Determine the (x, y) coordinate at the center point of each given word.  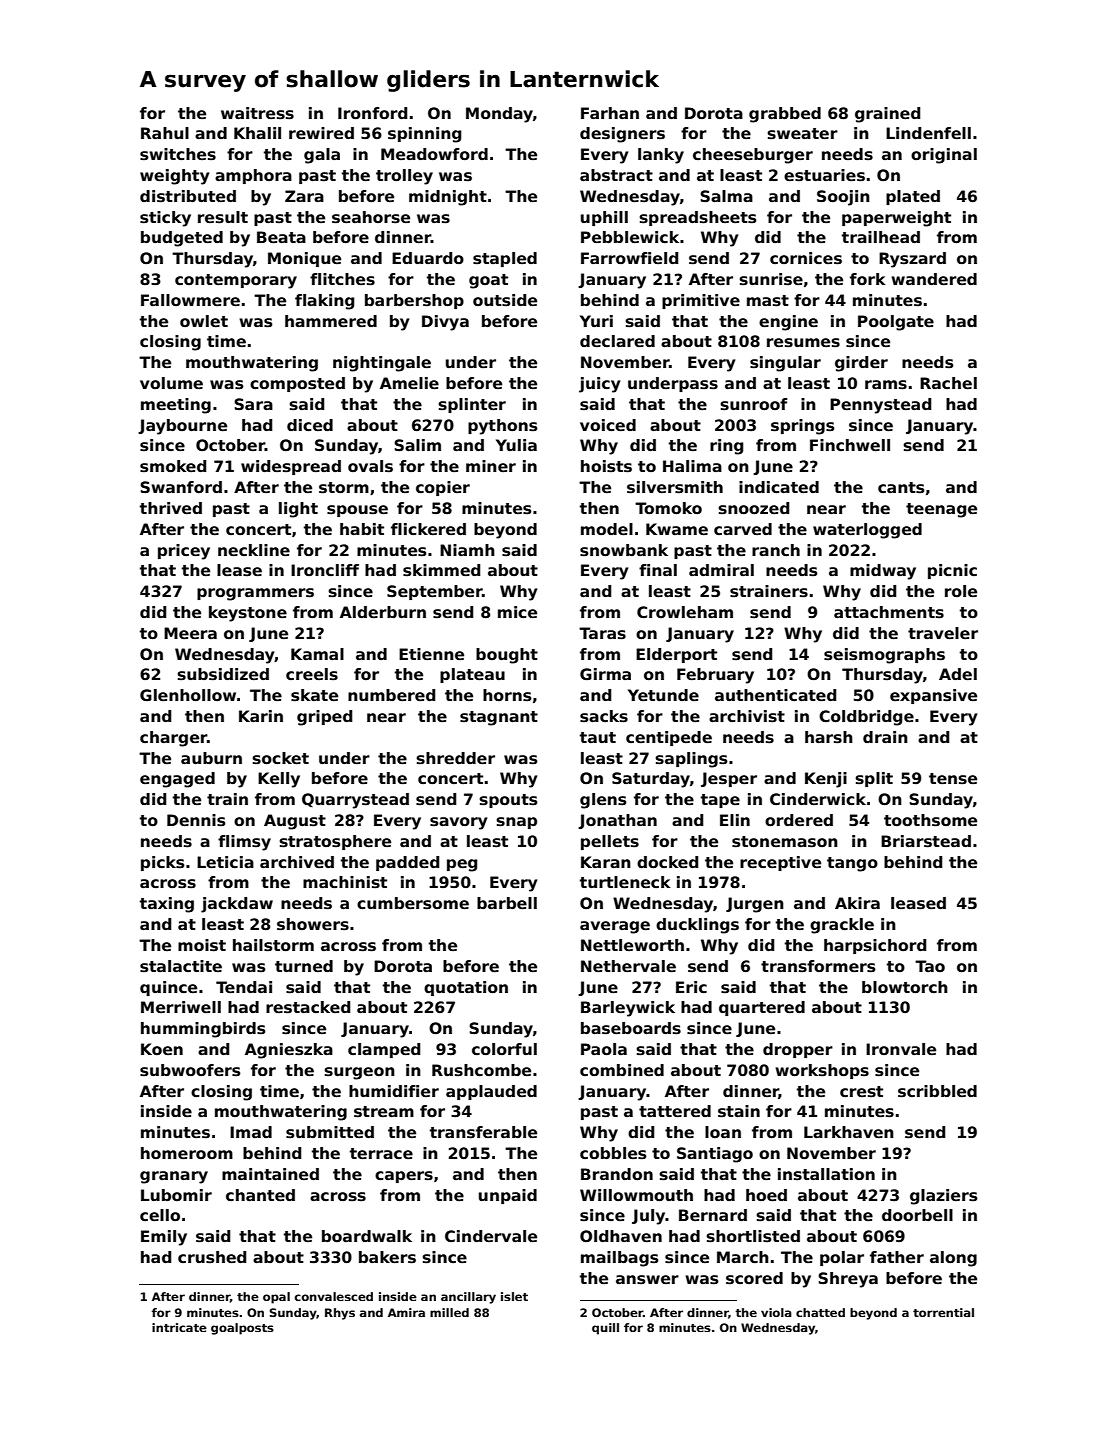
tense (953, 779)
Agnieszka (289, 1051)
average (615, 927)
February (715, 676)
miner (491, 466)
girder (861, 364)
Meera (190, 633)
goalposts (242, 1329)
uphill (604, 218)
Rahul (165, 133)
